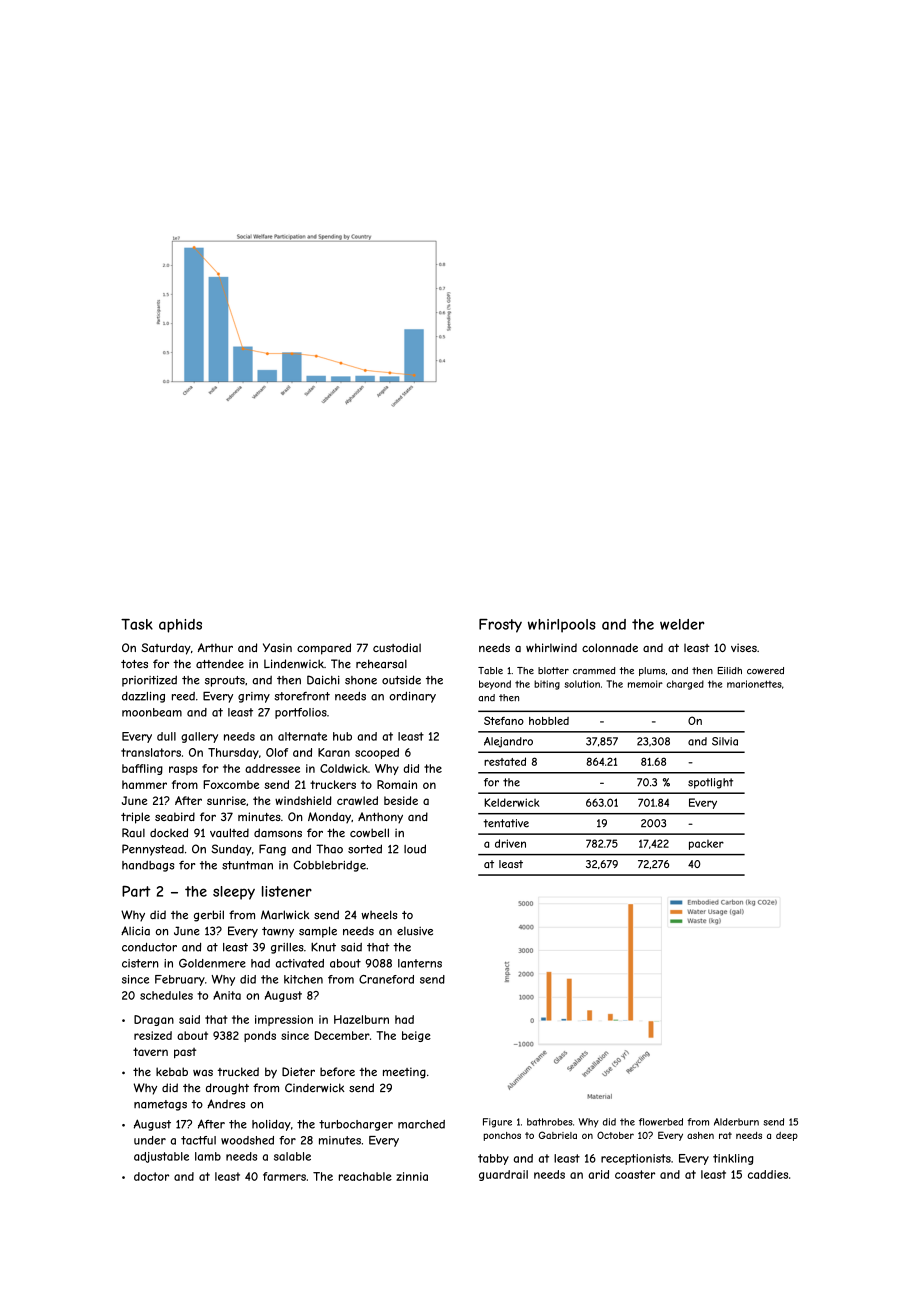 This document has height=1314, width=924. Describe the element at coordinates (510, 843) in the document. I see `driven` at that location.
